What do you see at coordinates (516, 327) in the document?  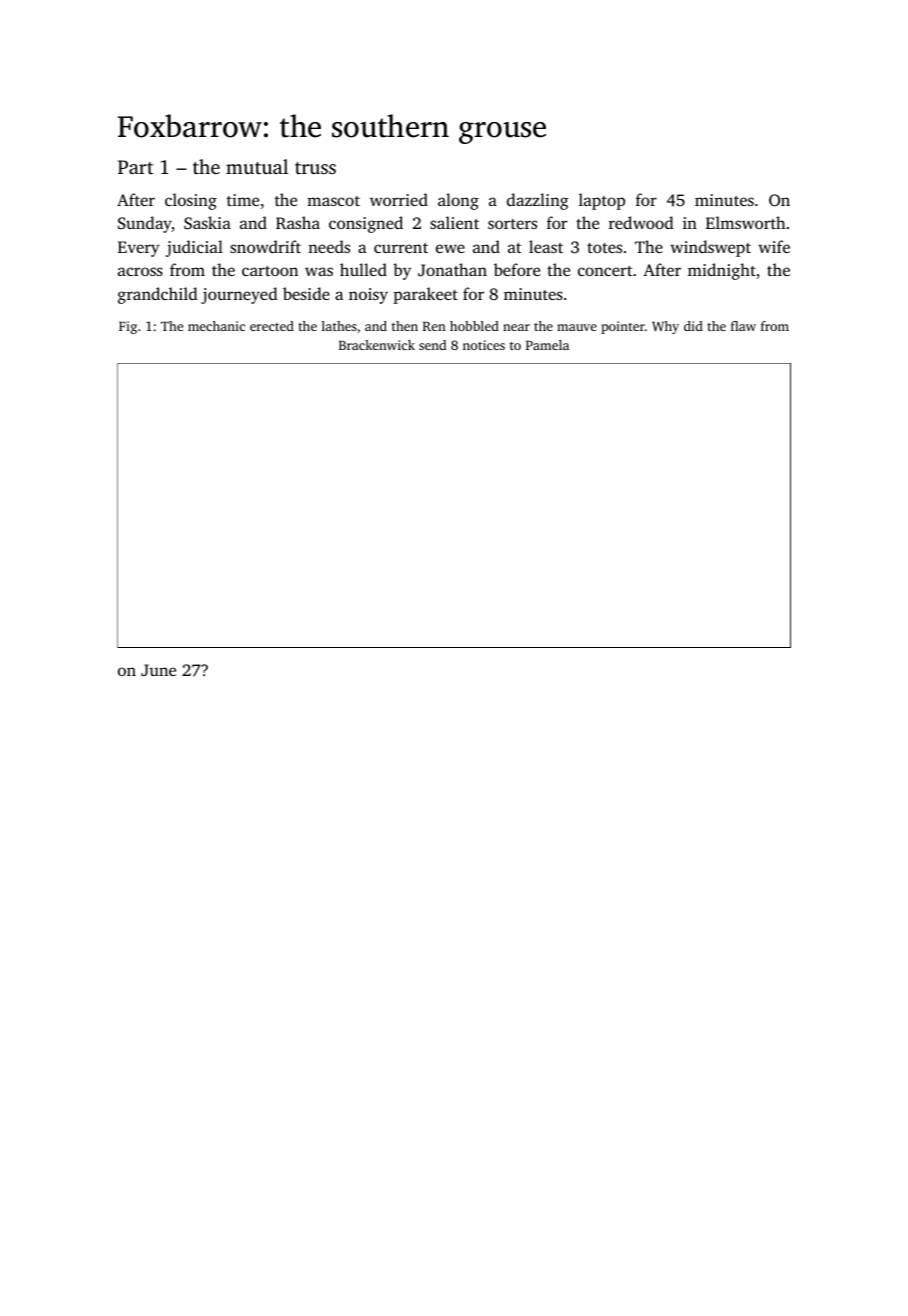 I see `near` at bounding box center [516, 327].
